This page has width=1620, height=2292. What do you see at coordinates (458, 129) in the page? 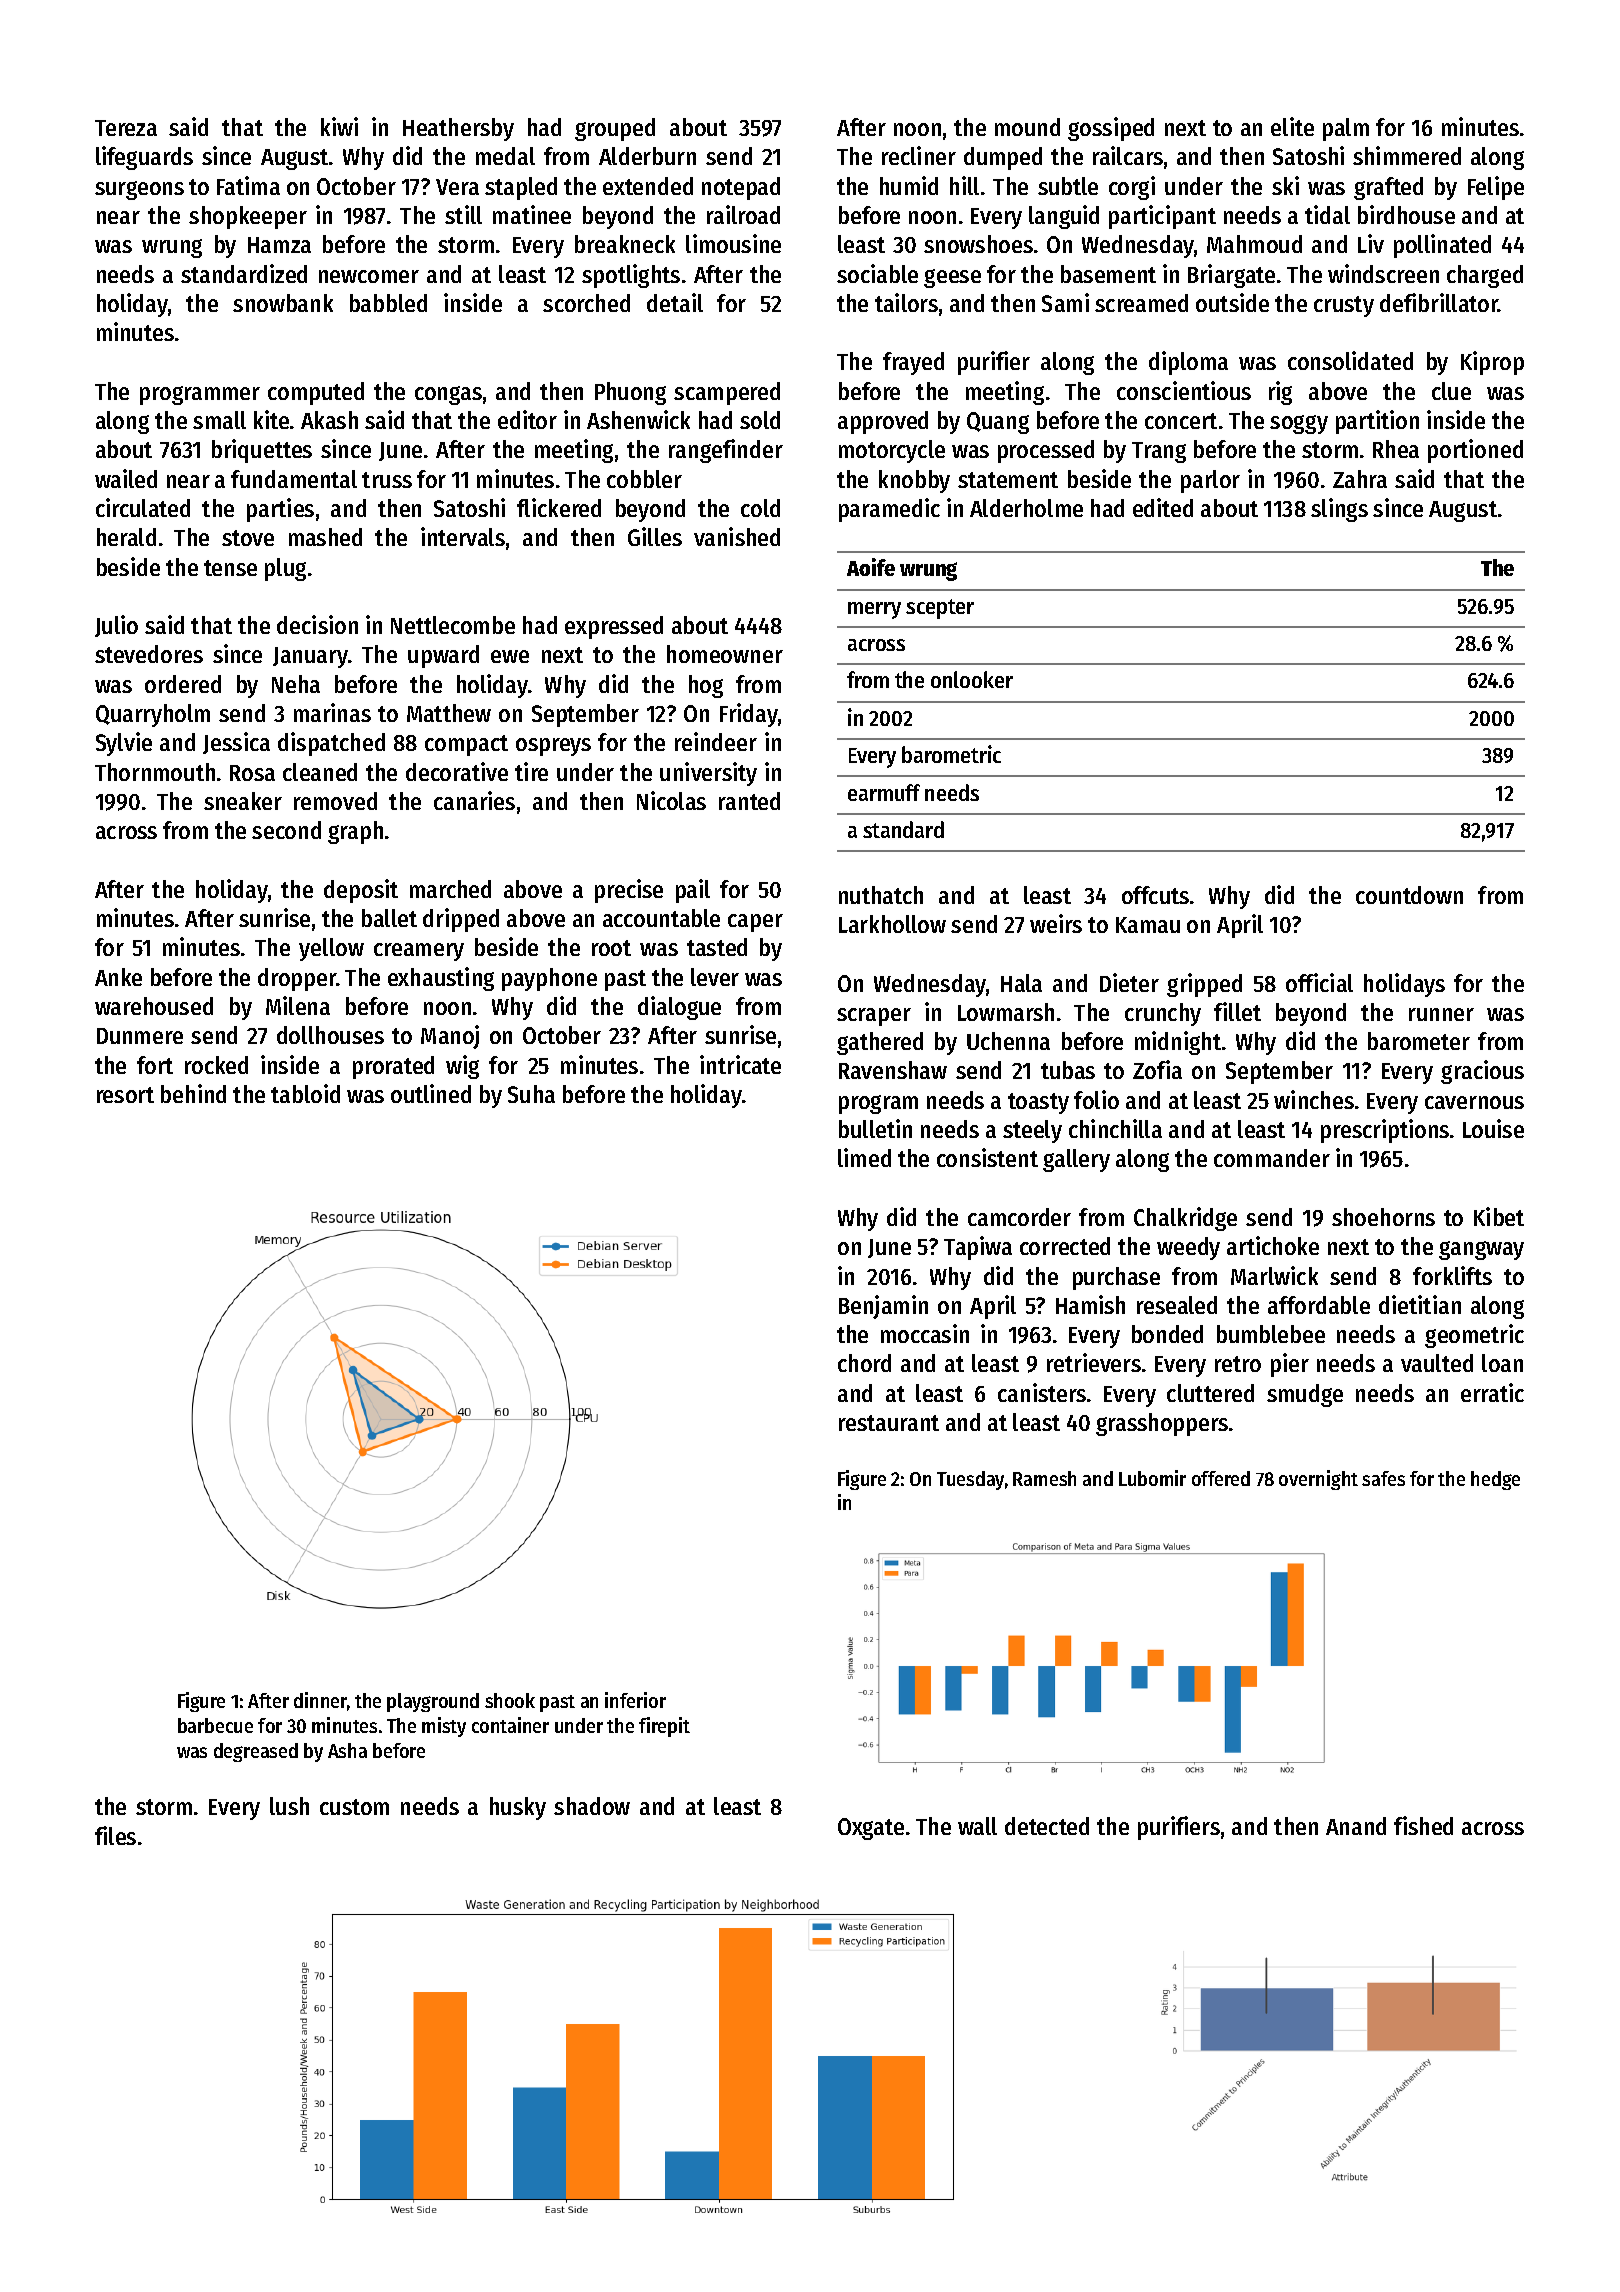
I see `Heathersby` at bounding box center [458, 129].
